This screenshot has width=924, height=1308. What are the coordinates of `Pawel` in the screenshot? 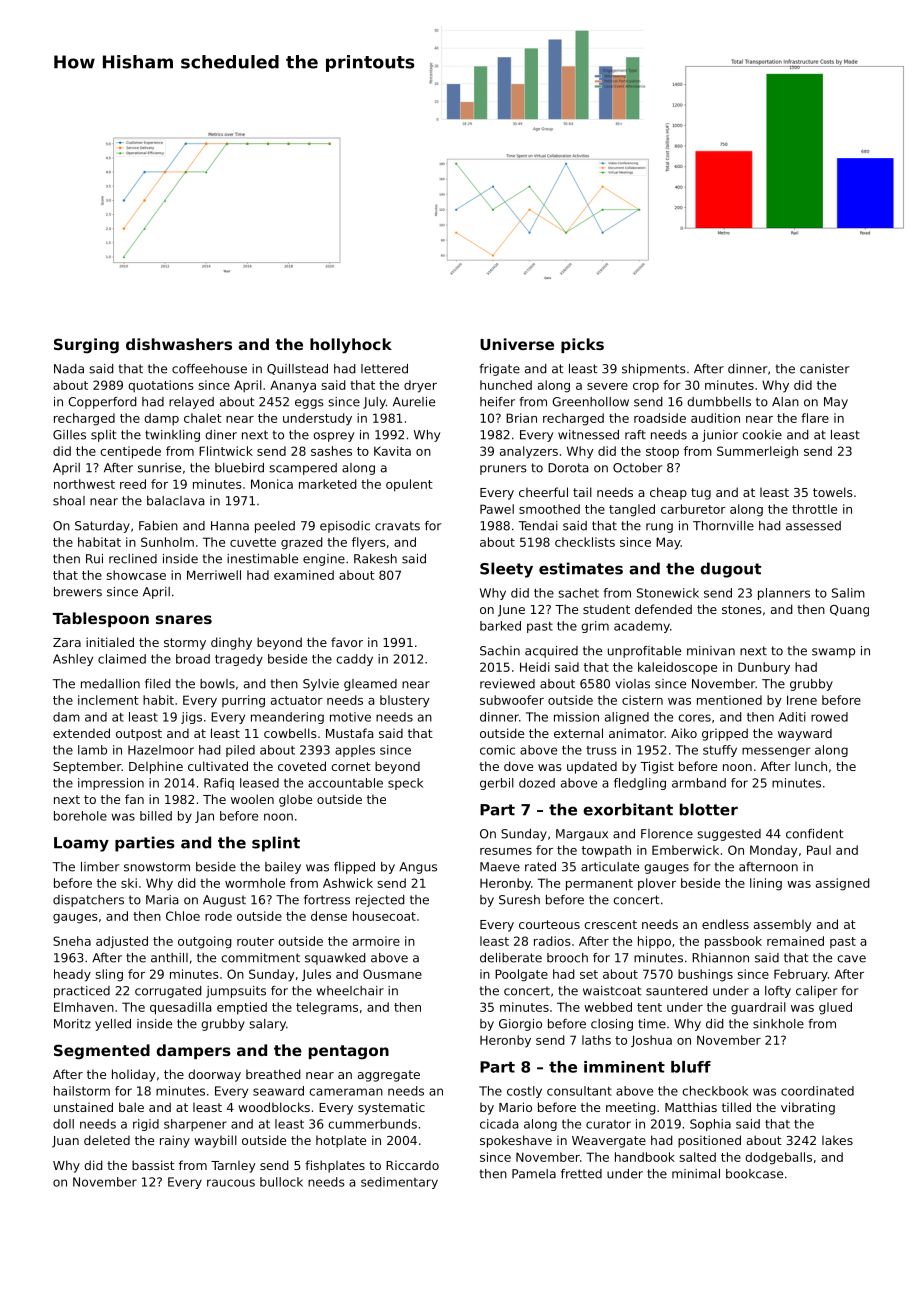 It's located at (497, 509).
